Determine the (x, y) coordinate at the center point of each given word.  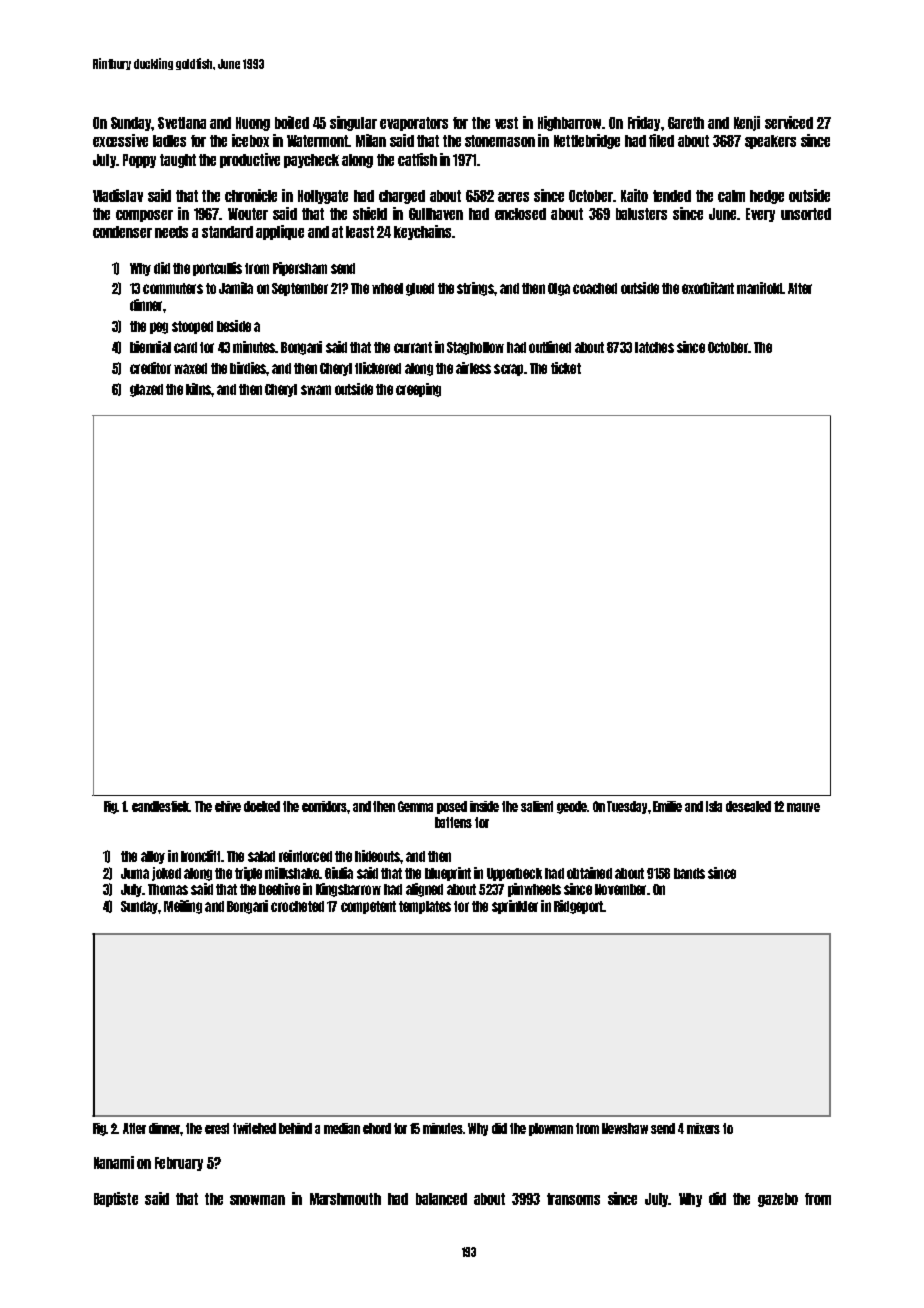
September (300, 289)
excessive (120, 140)
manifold (759, 288)
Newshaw (625, 1128)
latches (654, 347)
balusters (641, 214)
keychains (422, 232)
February (179, 1164)
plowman (551, 1129)
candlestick (161, 806)
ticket (566, 368)
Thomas (168, 889)
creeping (418, 390)
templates (425, 907)
